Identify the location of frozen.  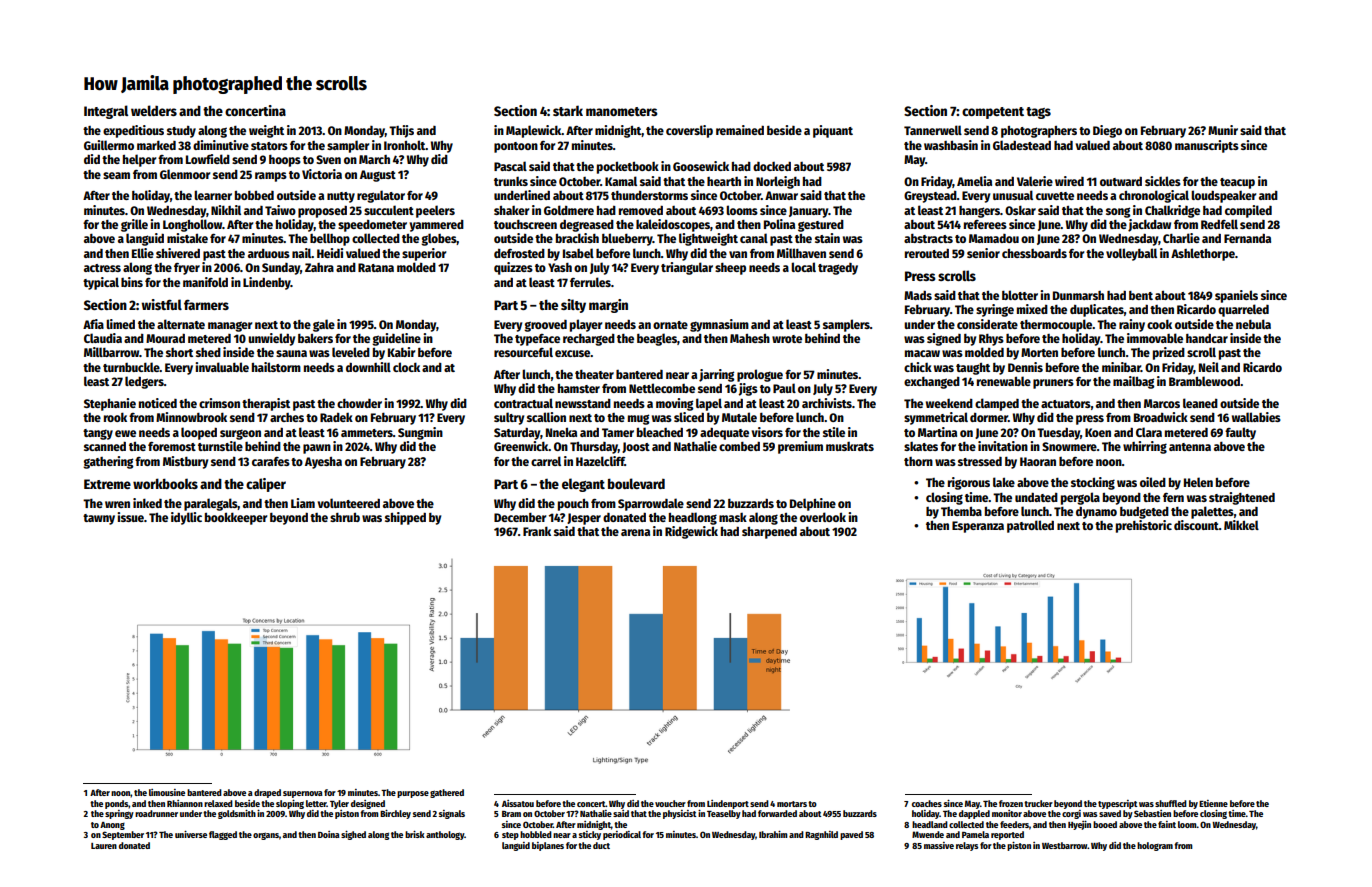
(1011, 803).
